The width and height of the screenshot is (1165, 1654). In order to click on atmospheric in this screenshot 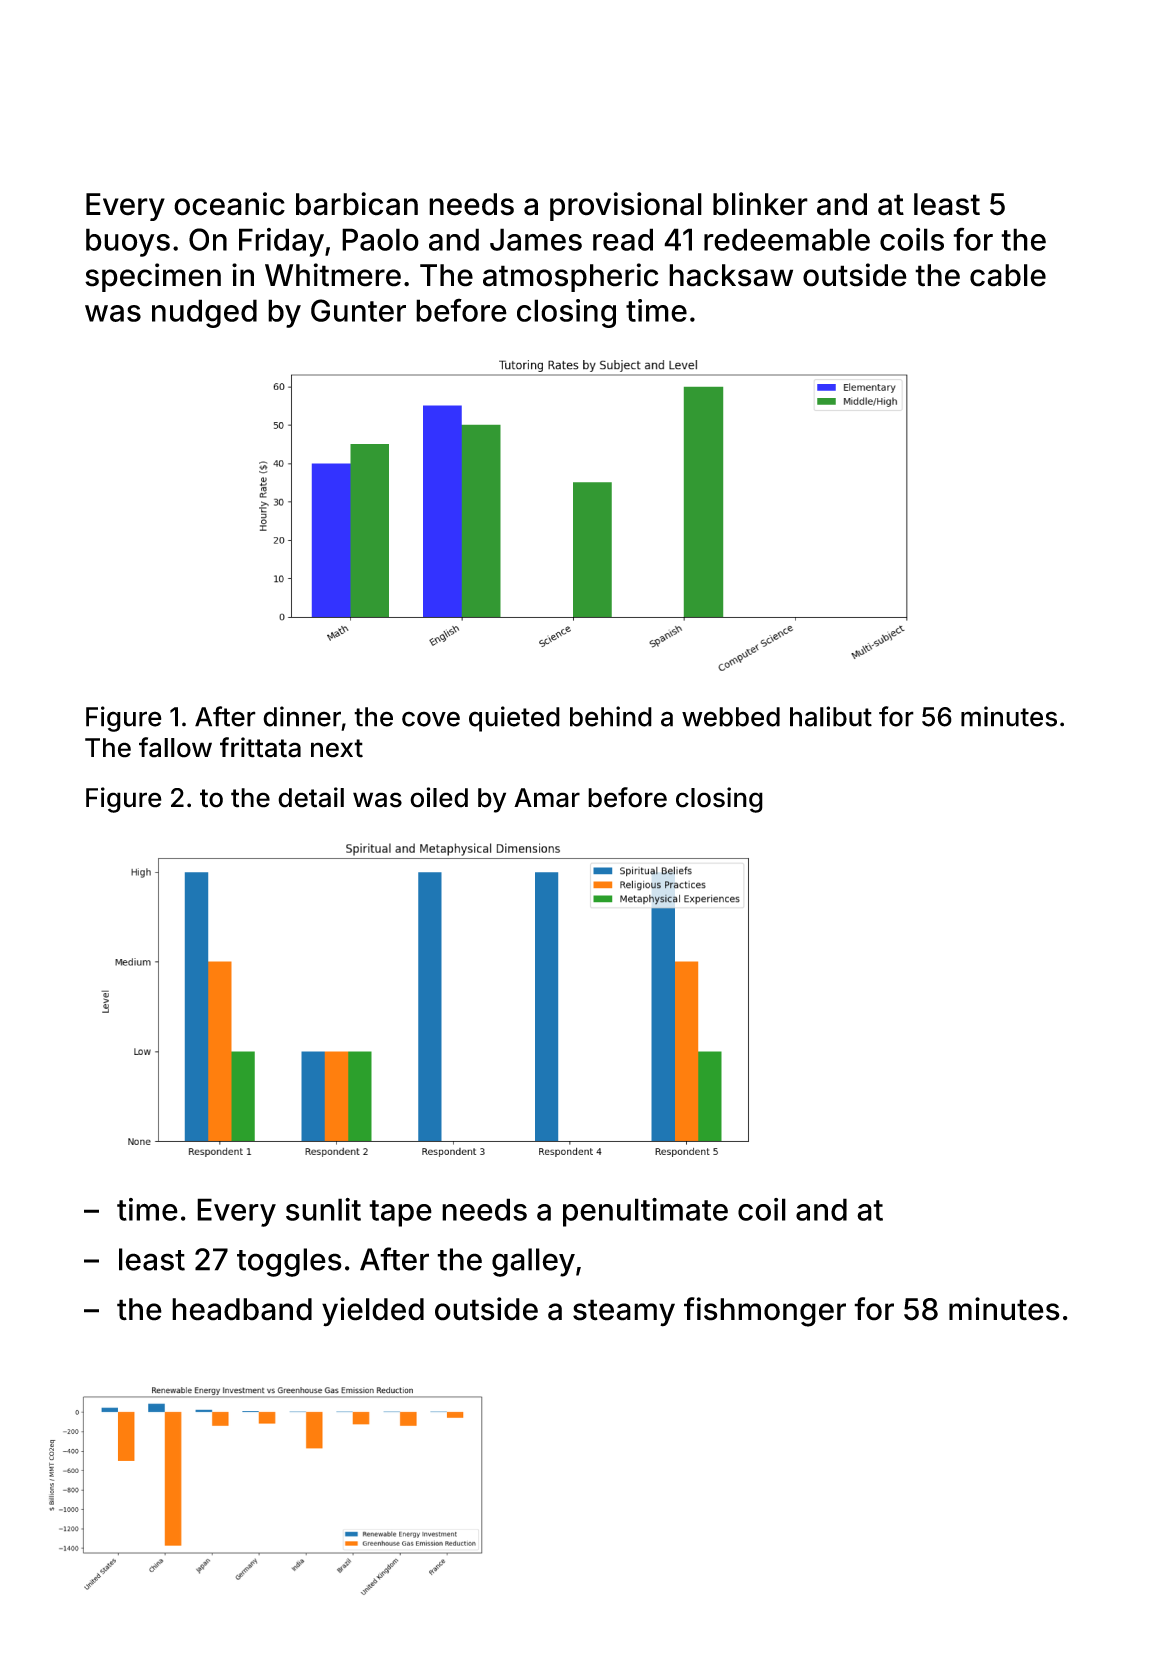, I will do `click(570, 277)`.
